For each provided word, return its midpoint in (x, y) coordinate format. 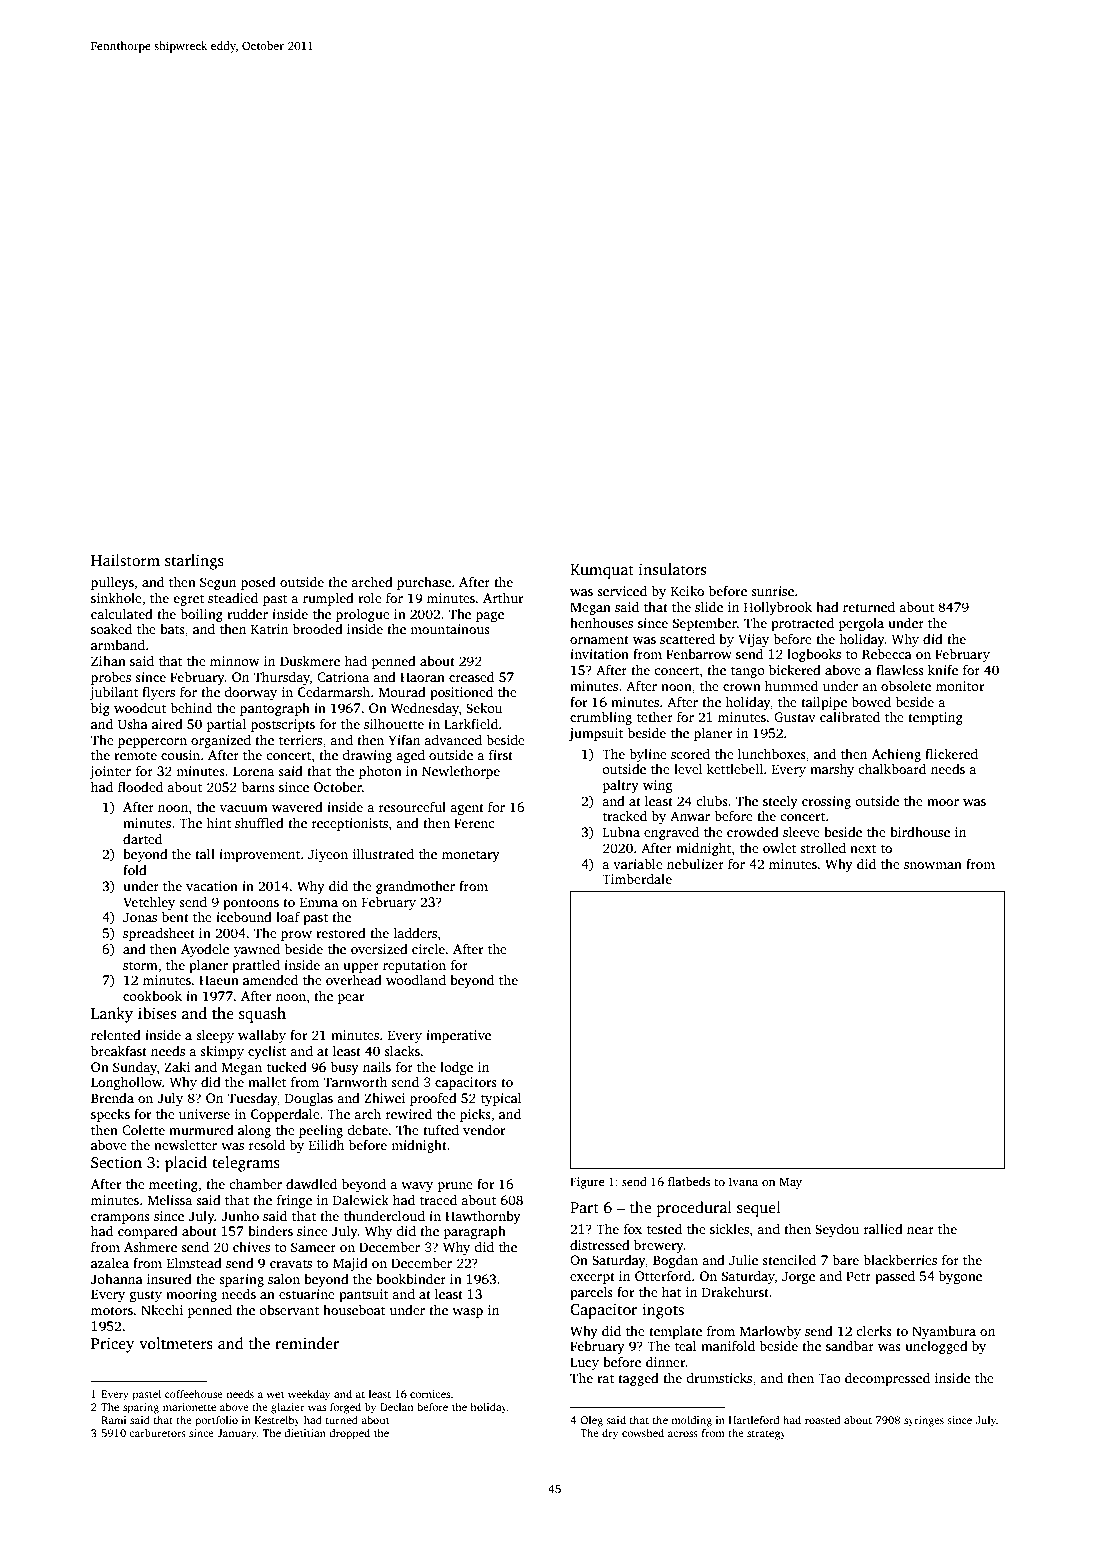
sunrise (772, 591)
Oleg (591, 1421)
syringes (924, 1421)
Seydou (837, 1230)
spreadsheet (159, 934)
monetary (471, 856)
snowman (933, 865)
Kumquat (602, 571)
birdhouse (920, 832)
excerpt (592, 1278)
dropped (349, 1434)
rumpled (328, 599)
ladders (415, 933)
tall (205, 854)
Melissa (170, 1200)
